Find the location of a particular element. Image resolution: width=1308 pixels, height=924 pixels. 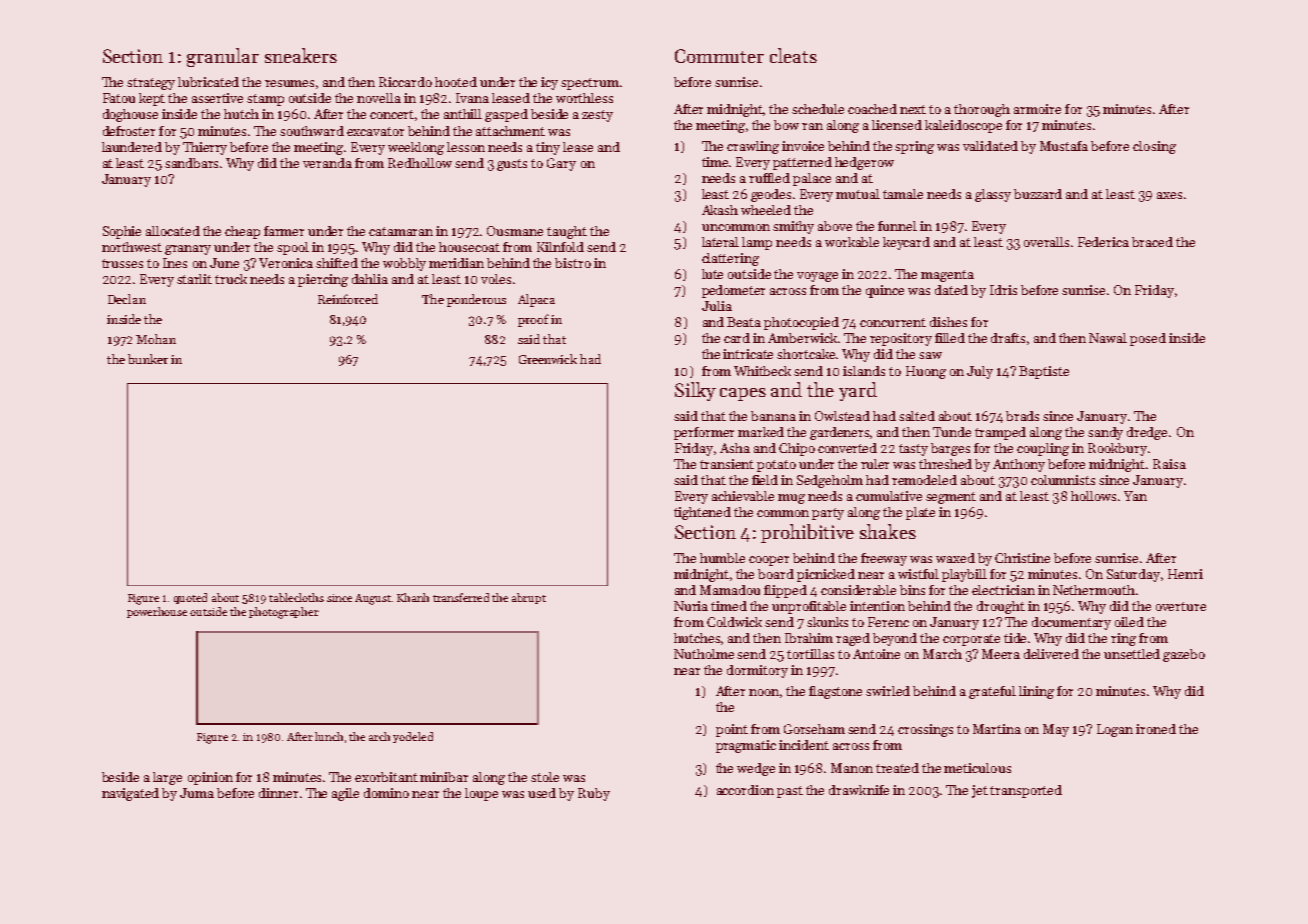

armoire is located at coordinates (1037, 109).
